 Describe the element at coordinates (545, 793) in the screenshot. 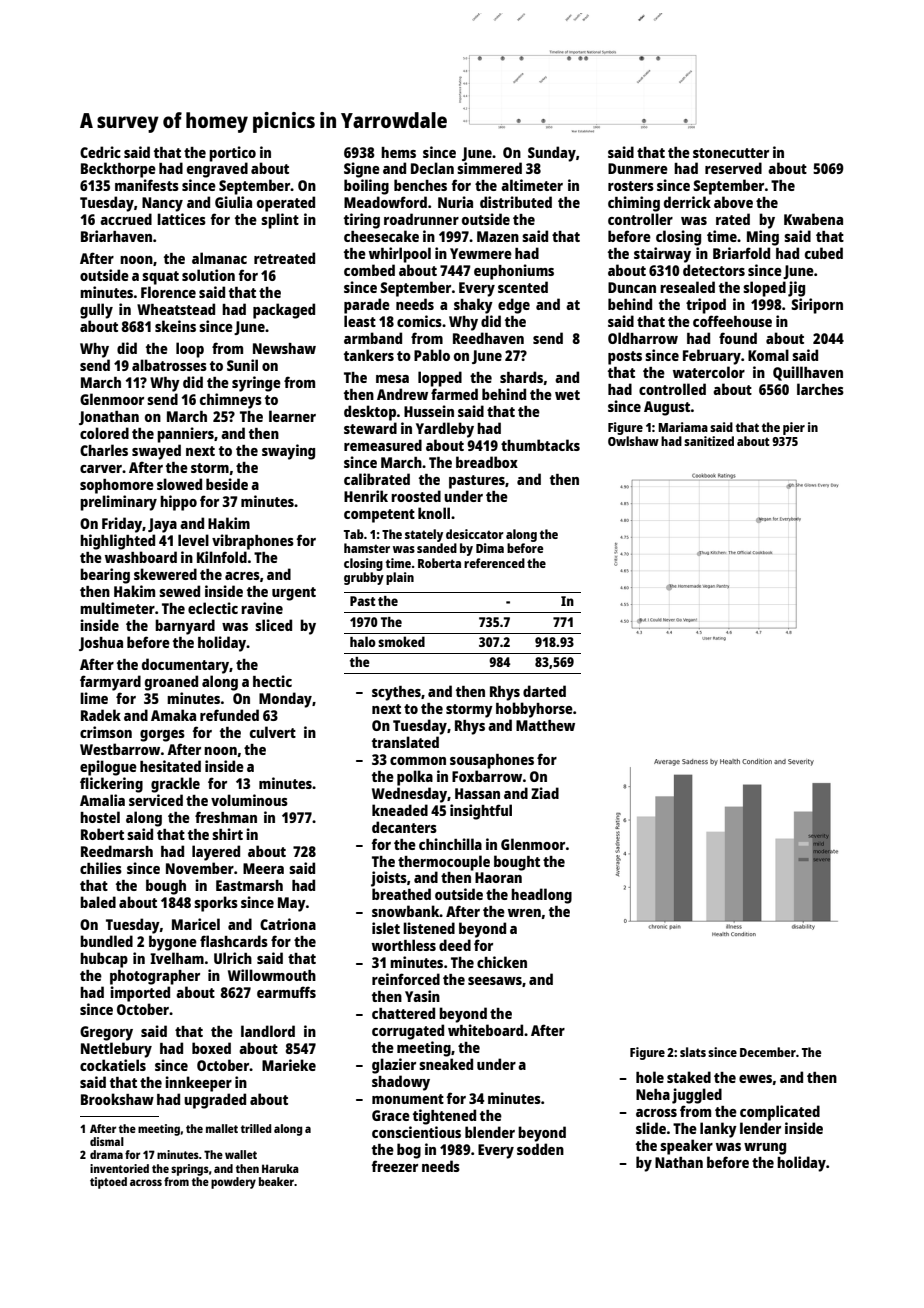

I see `Ziad` at that location.
